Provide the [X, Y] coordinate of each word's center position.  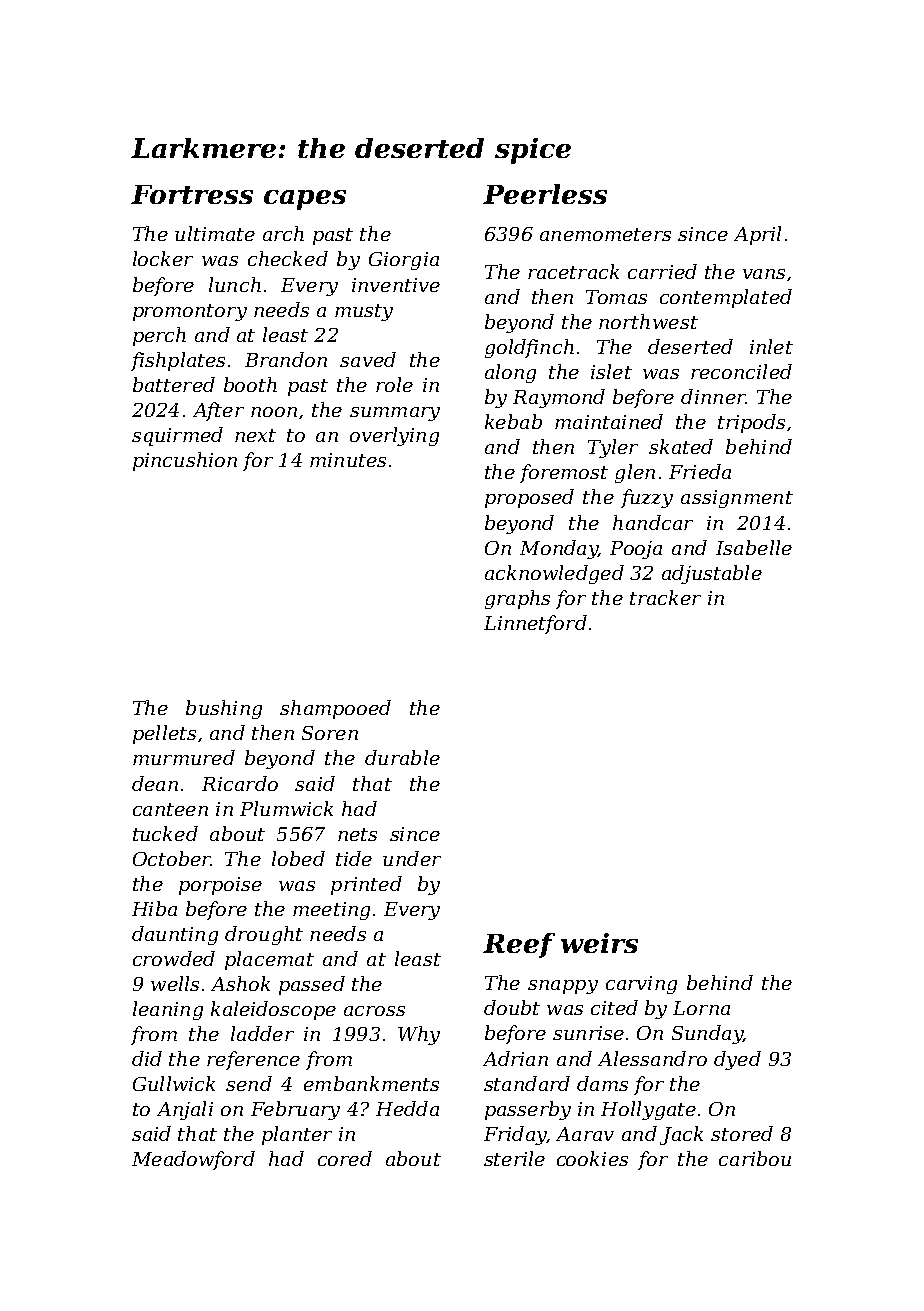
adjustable [712, 574]
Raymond [559, 398]
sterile [514, 1158]
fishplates [178, 361]
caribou [755, 1158]
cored [345, 1158]
